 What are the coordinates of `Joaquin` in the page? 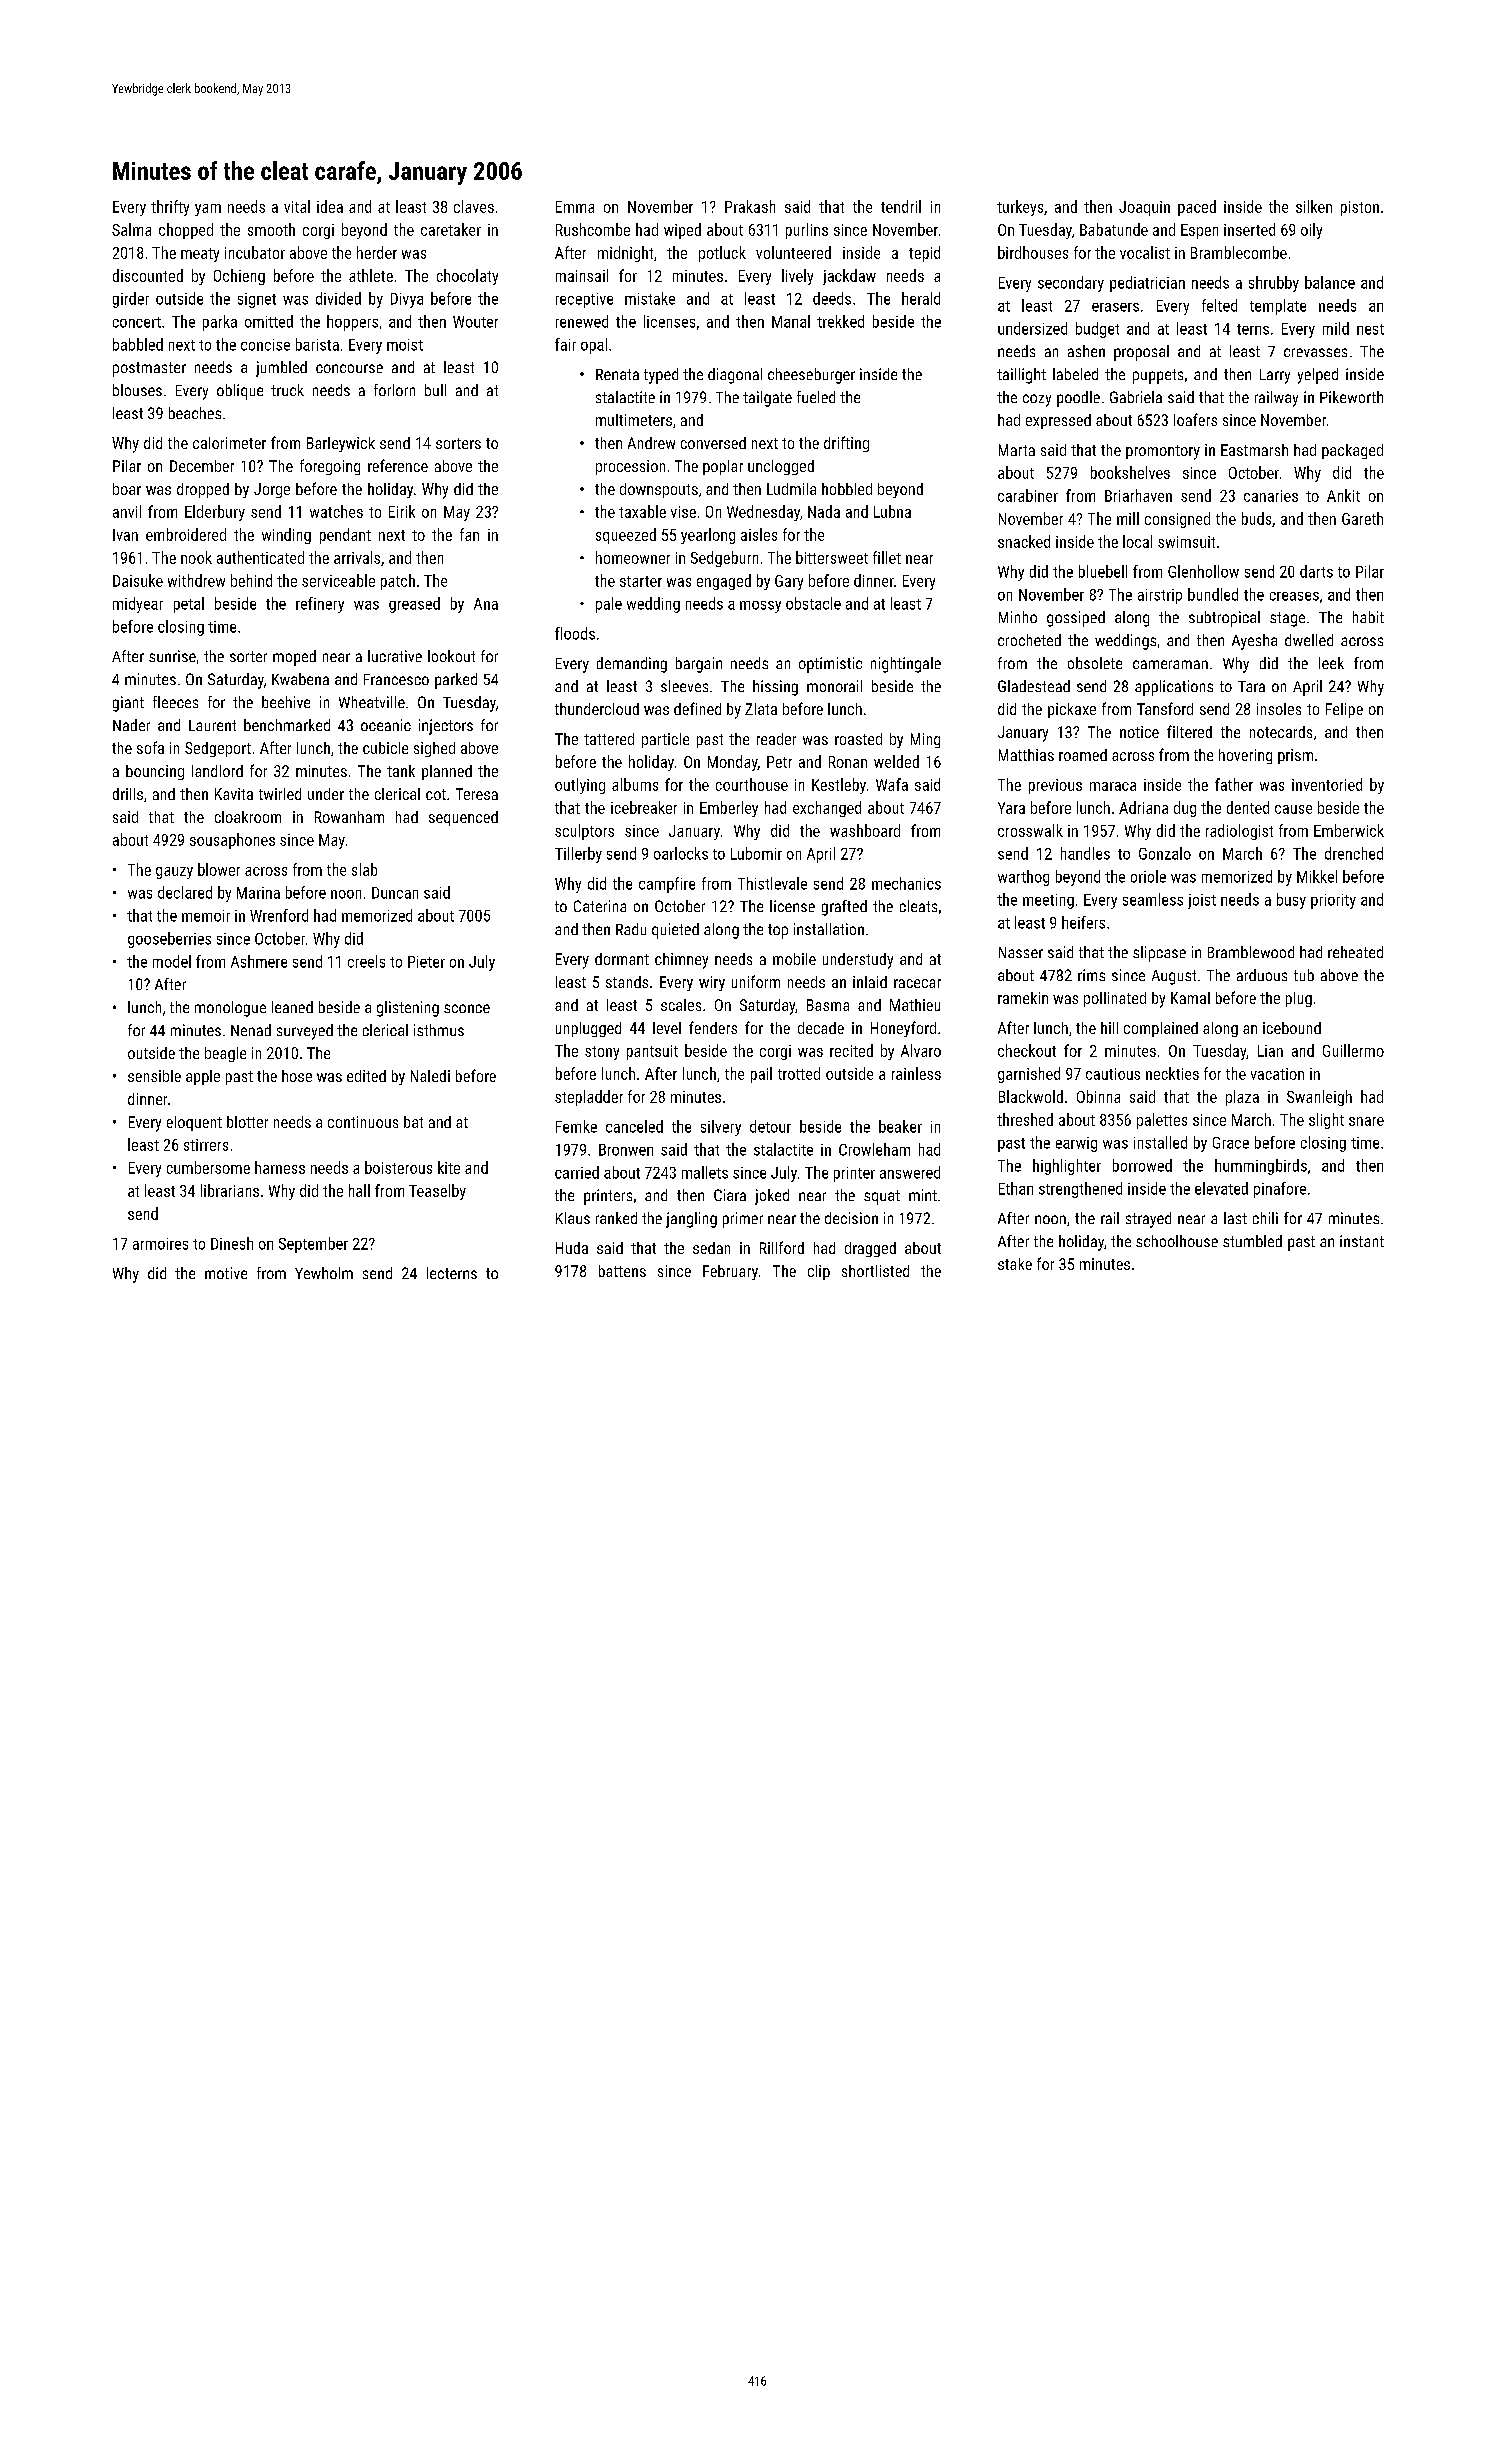 It's located at (1144, 208).
